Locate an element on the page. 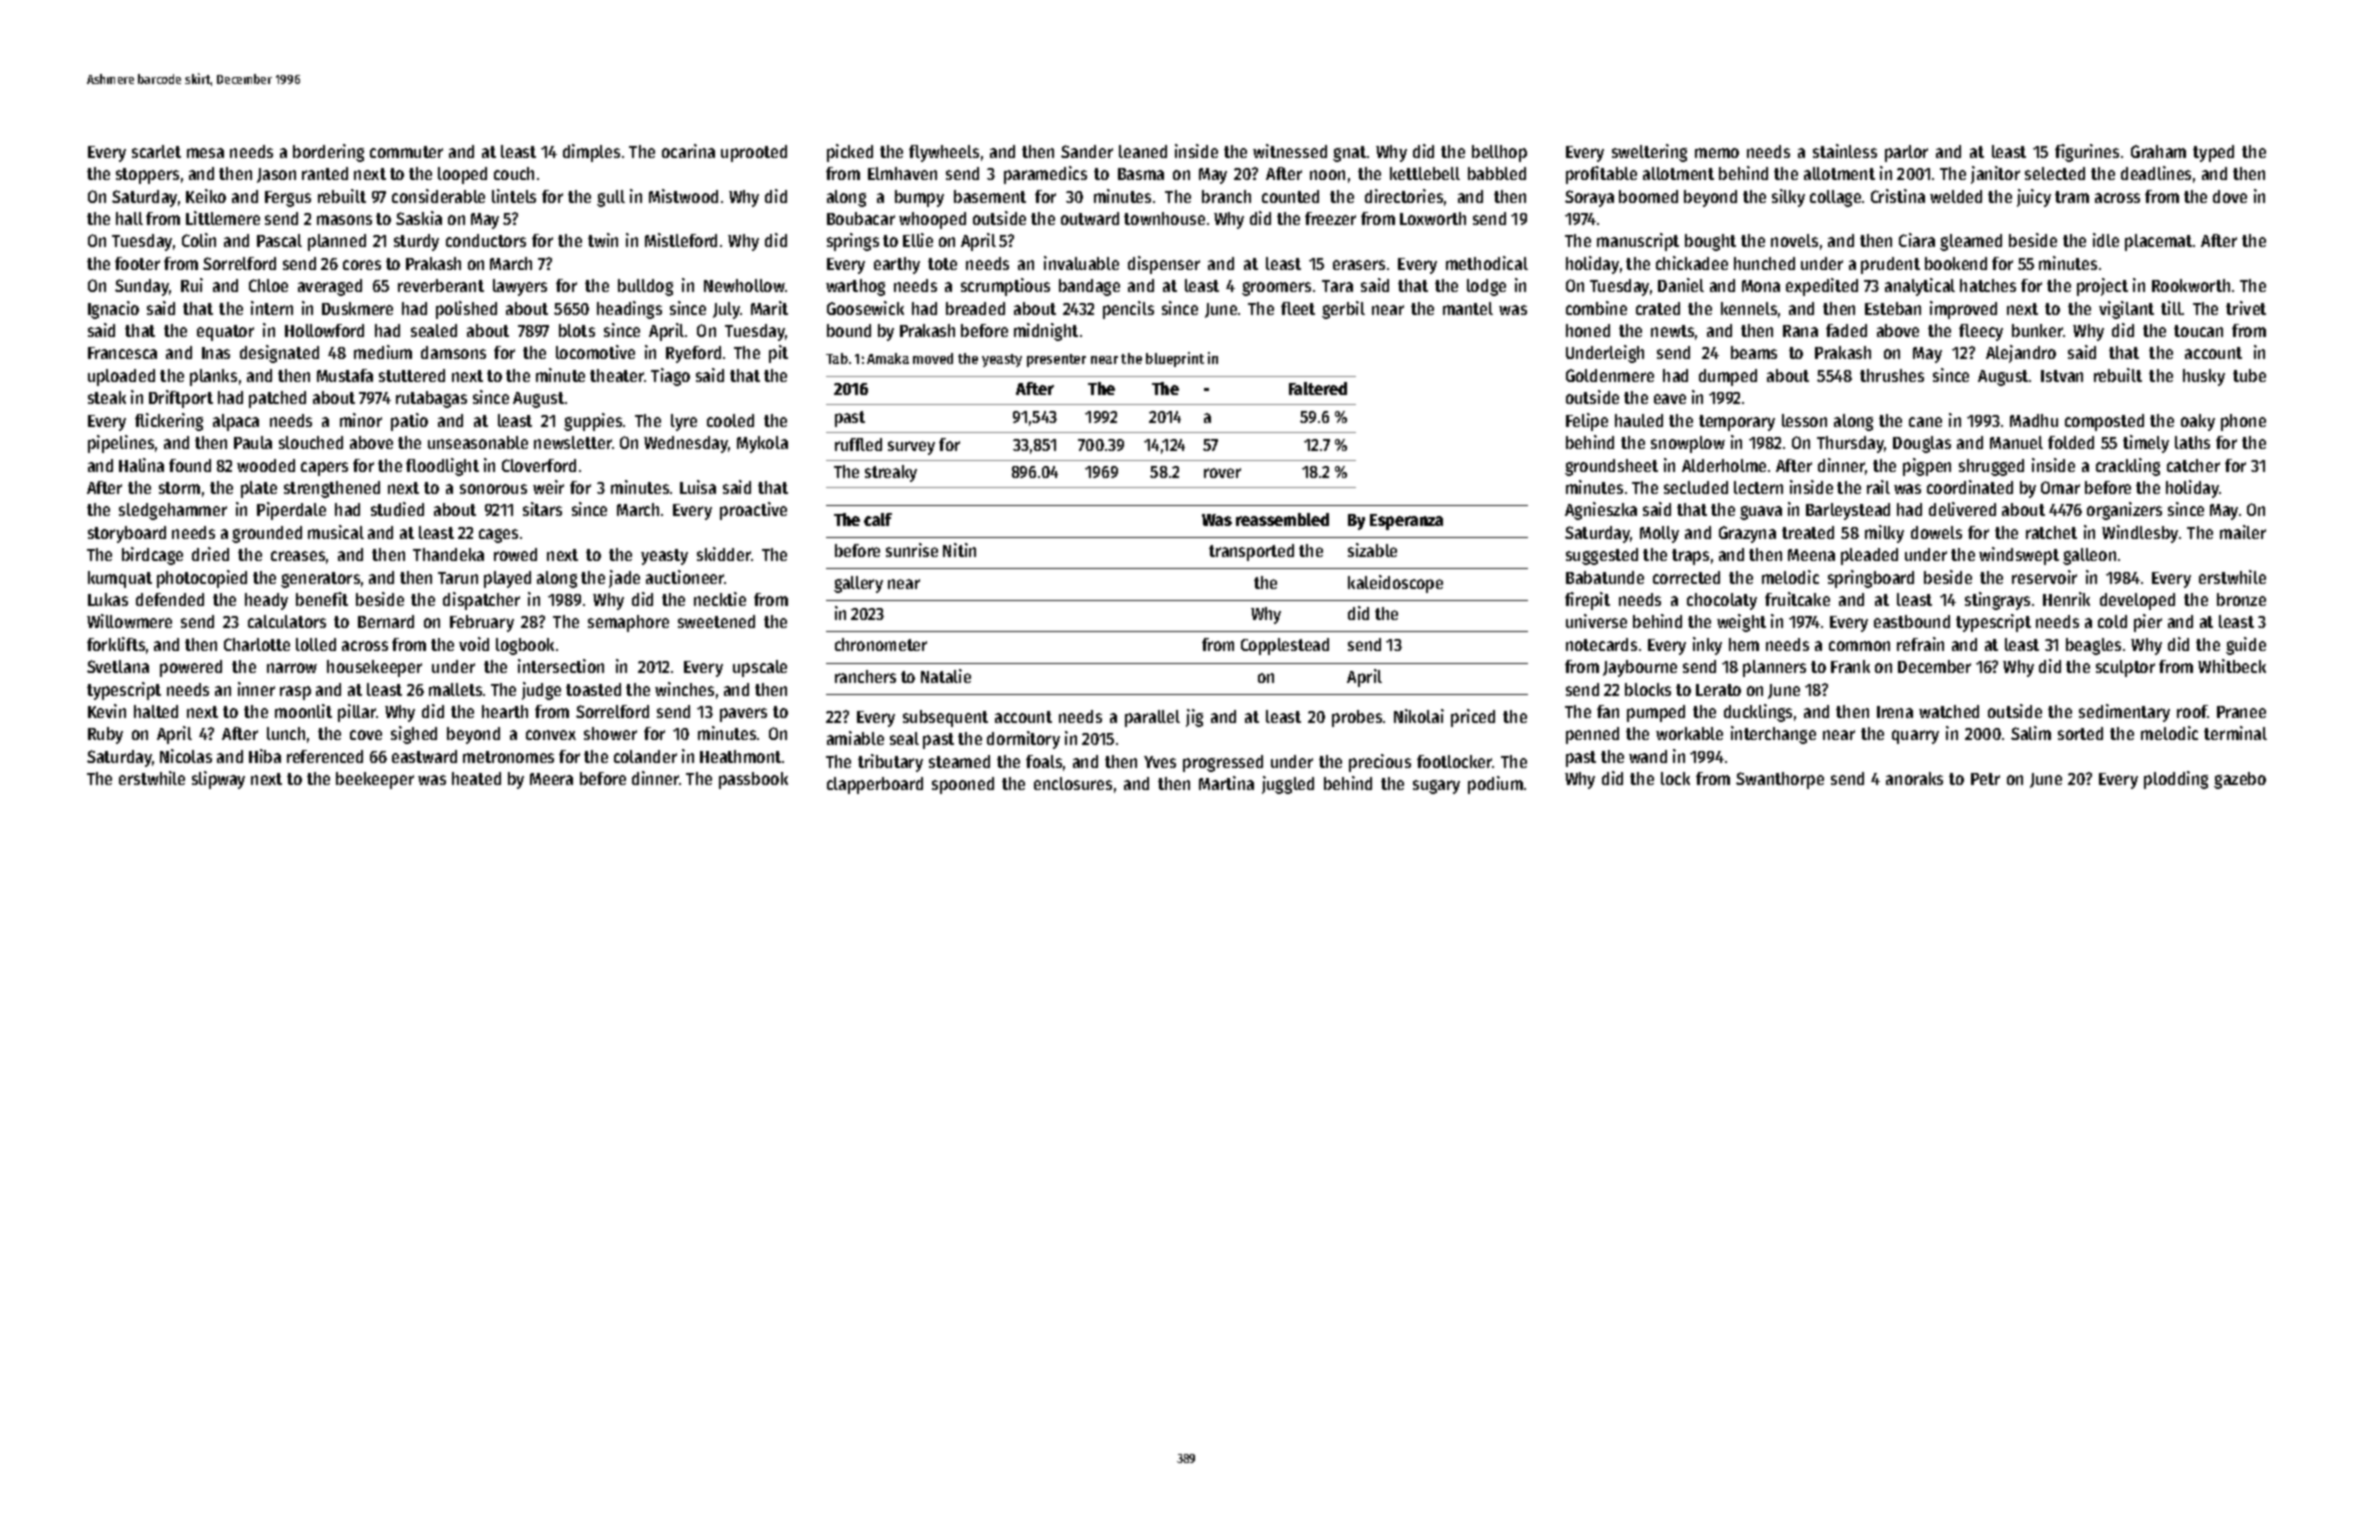  Felipe is located at coordinates (1587, 422).
